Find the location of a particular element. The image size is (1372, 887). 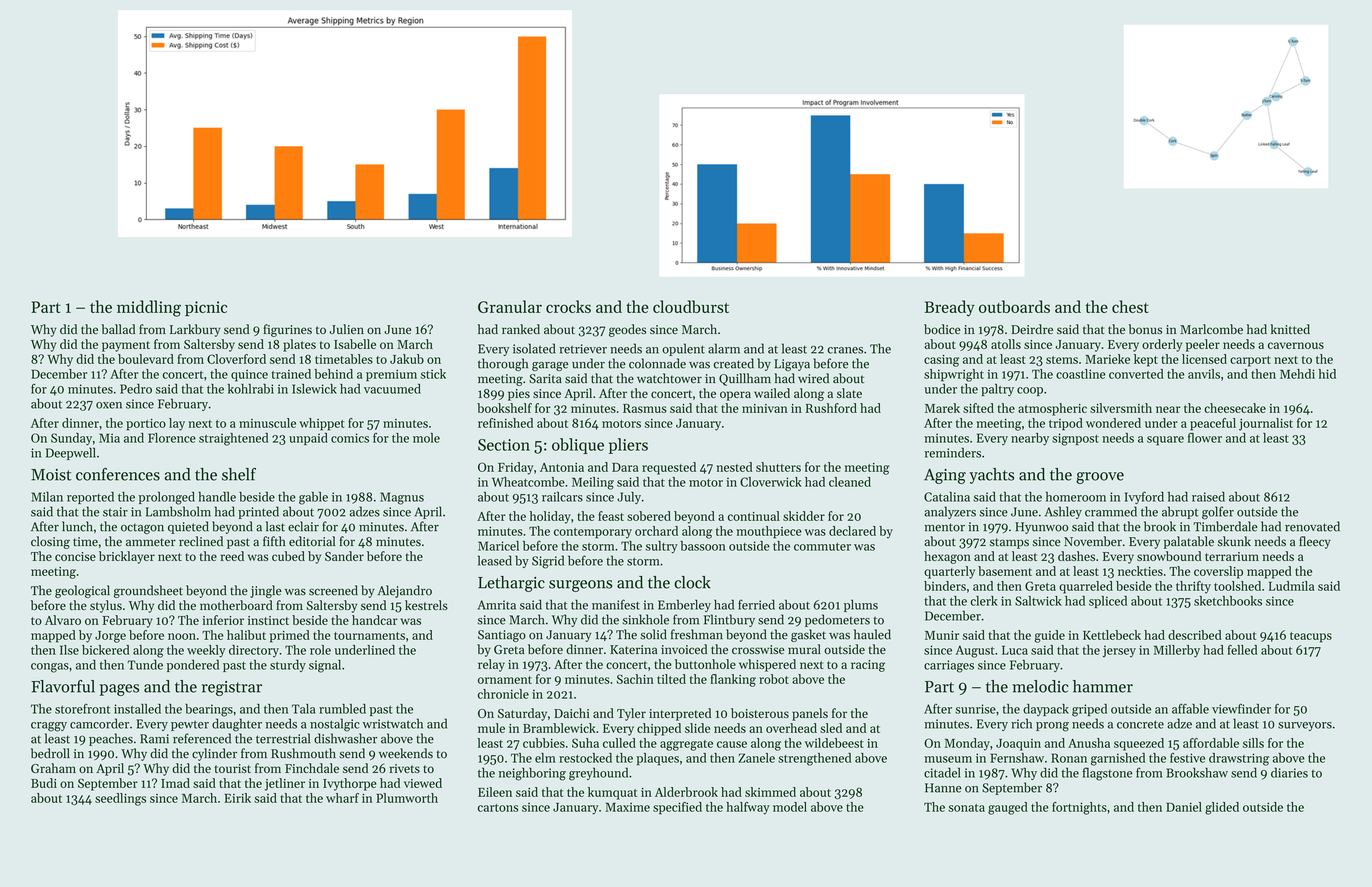

Millerby is located at coordinates (1177, 651).
